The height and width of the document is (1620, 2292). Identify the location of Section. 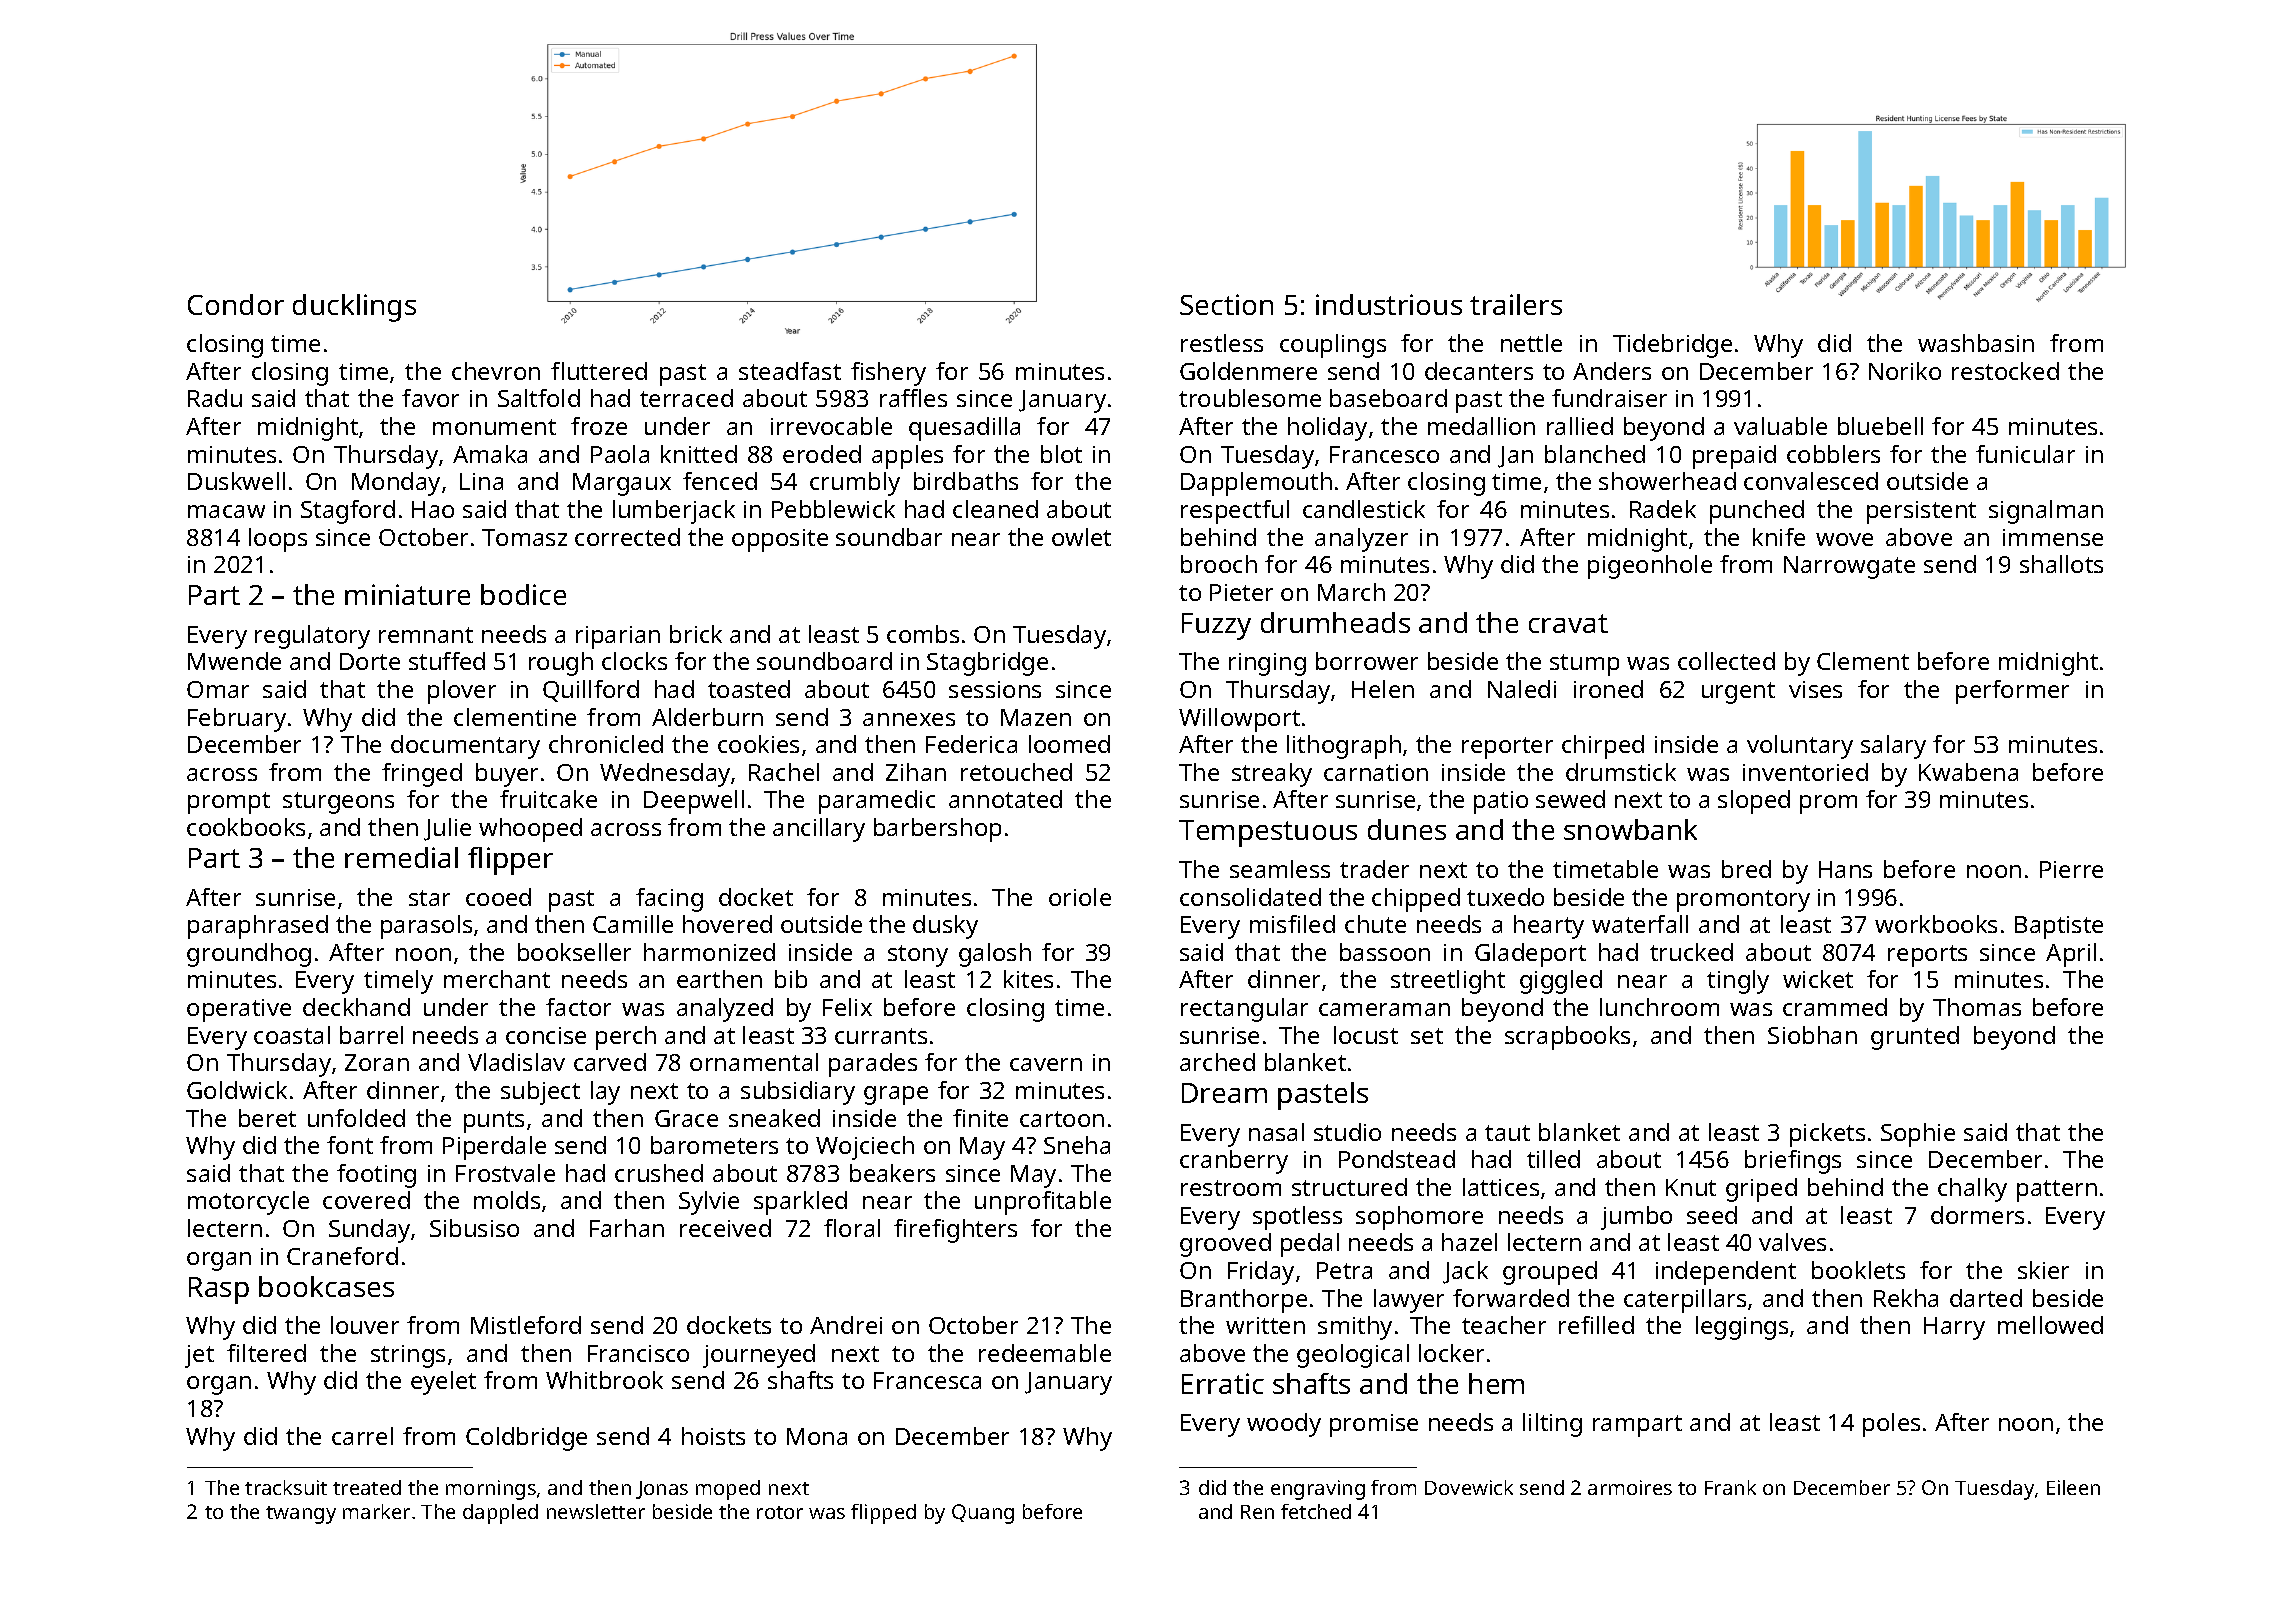
(1226, 304).
